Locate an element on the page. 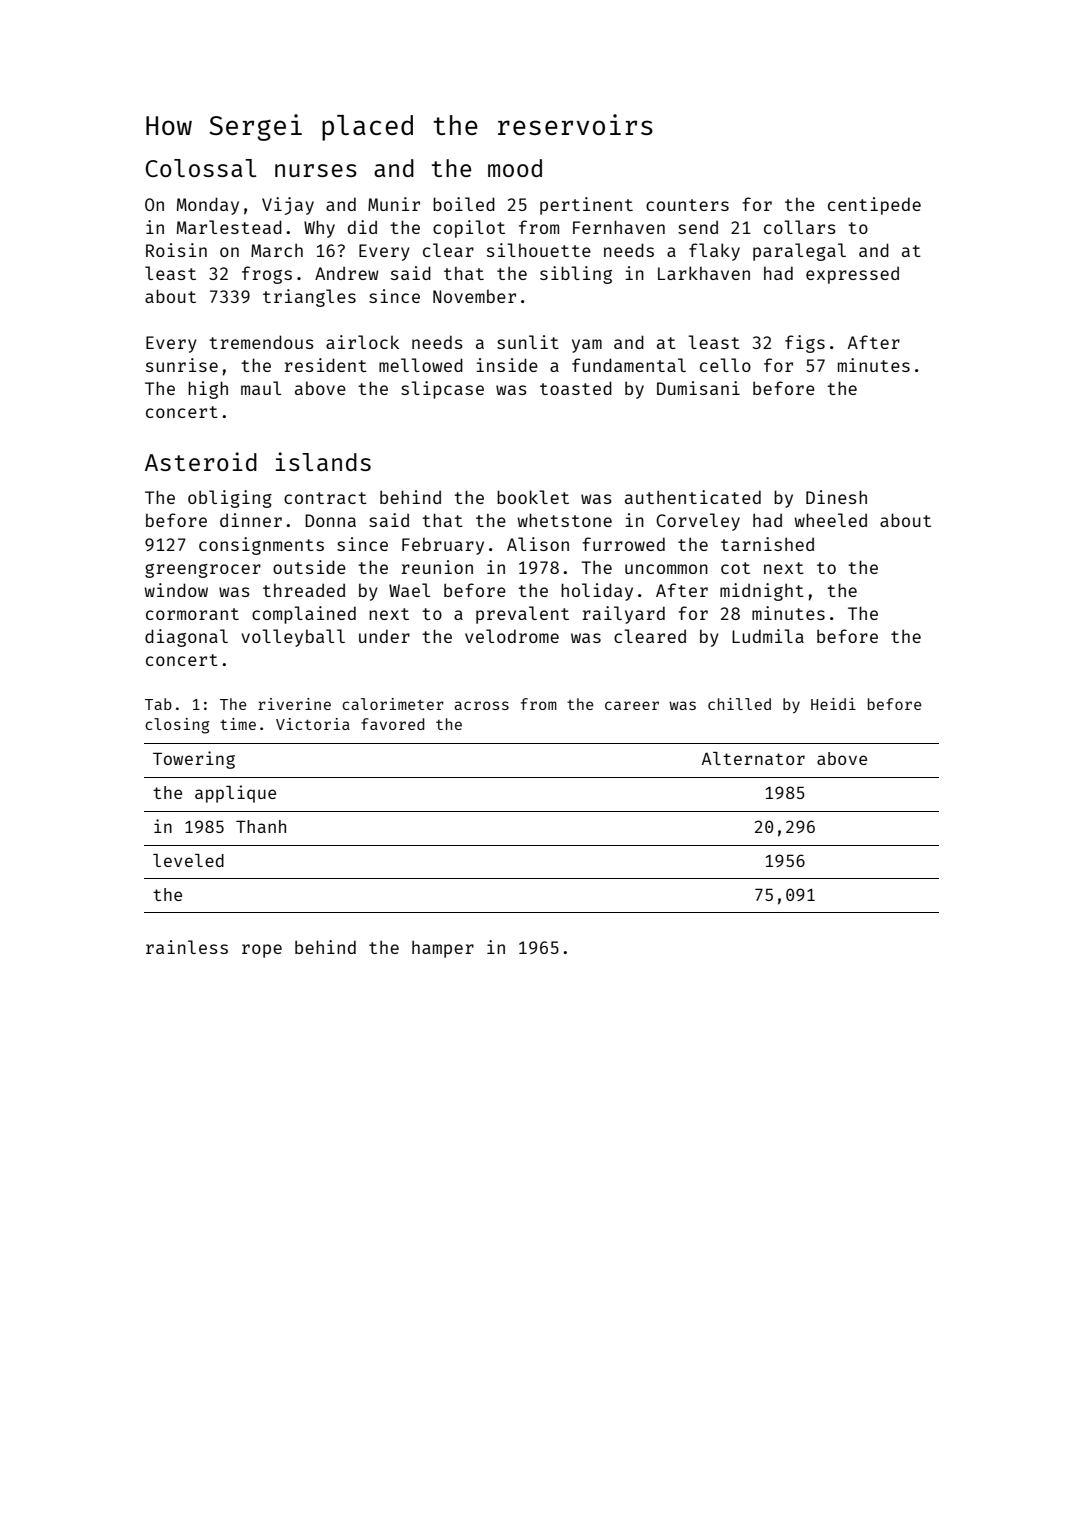 This image has width=1084, height=1533. favored is located at coordinates (392, 724).
